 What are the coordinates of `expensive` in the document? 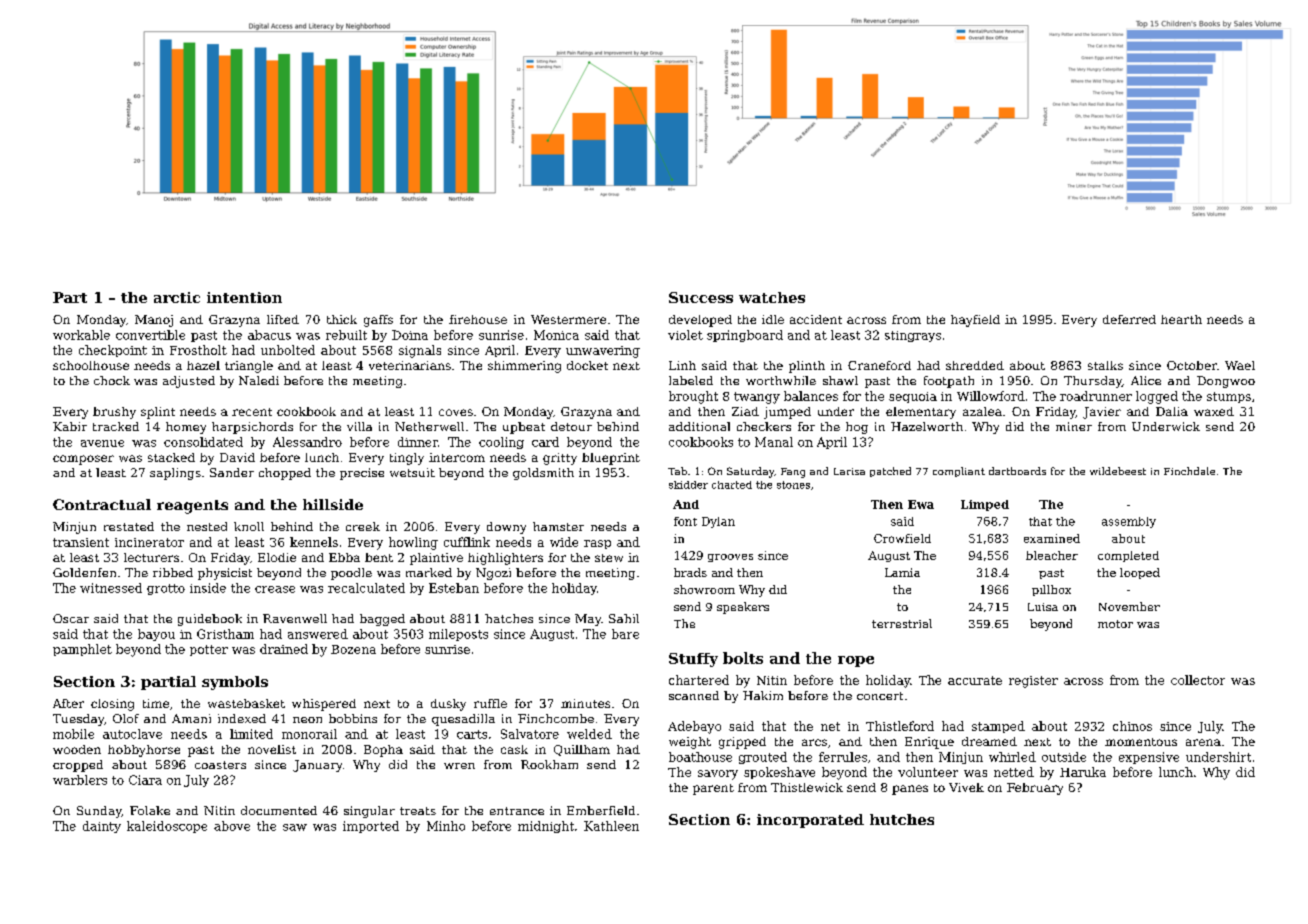 It's located at (1149, 758).
